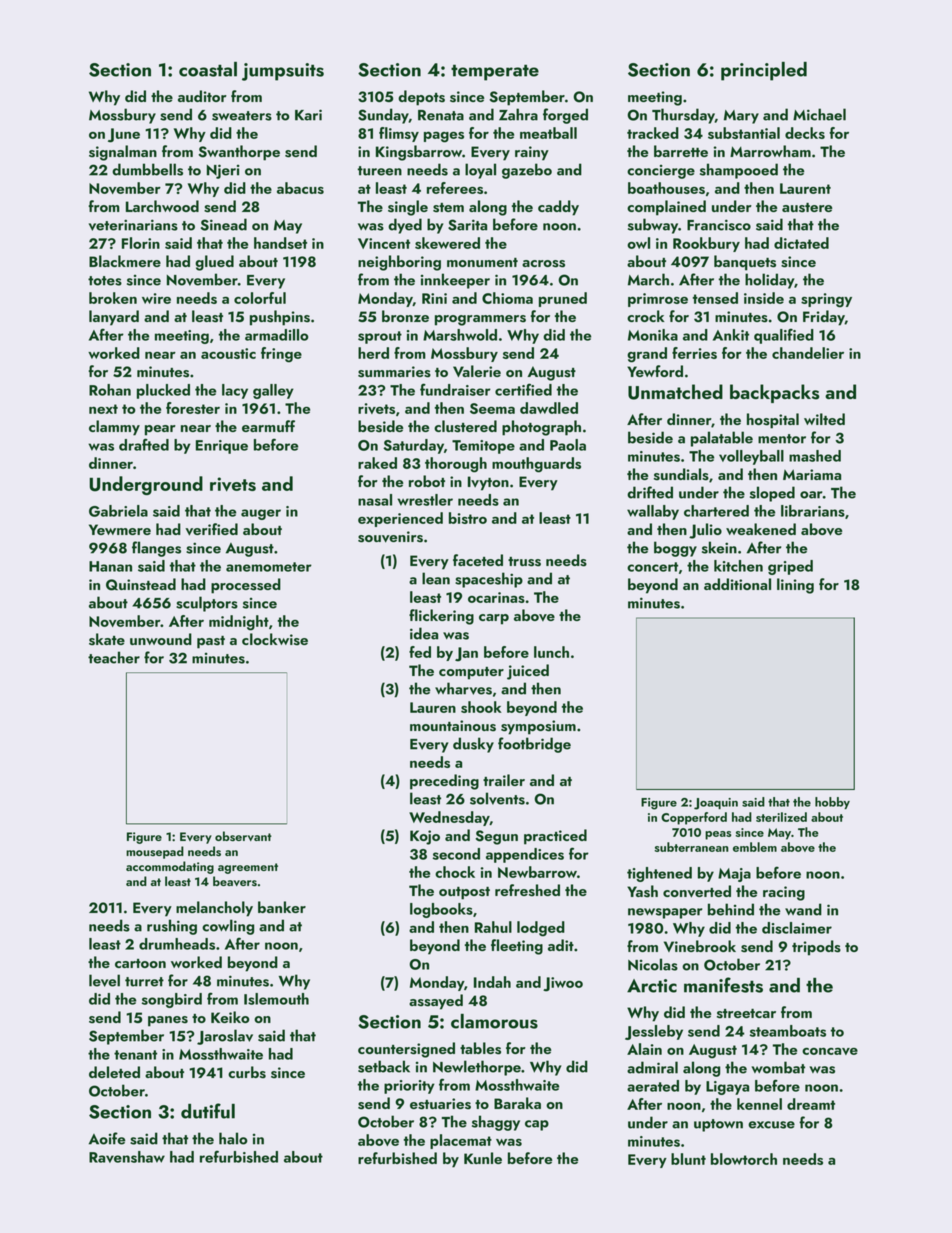 This document has width=952, height=1233. What do you see at coordinates (739, 171) in the document?
I see `shampooed` at bounding box center [739, 171].
